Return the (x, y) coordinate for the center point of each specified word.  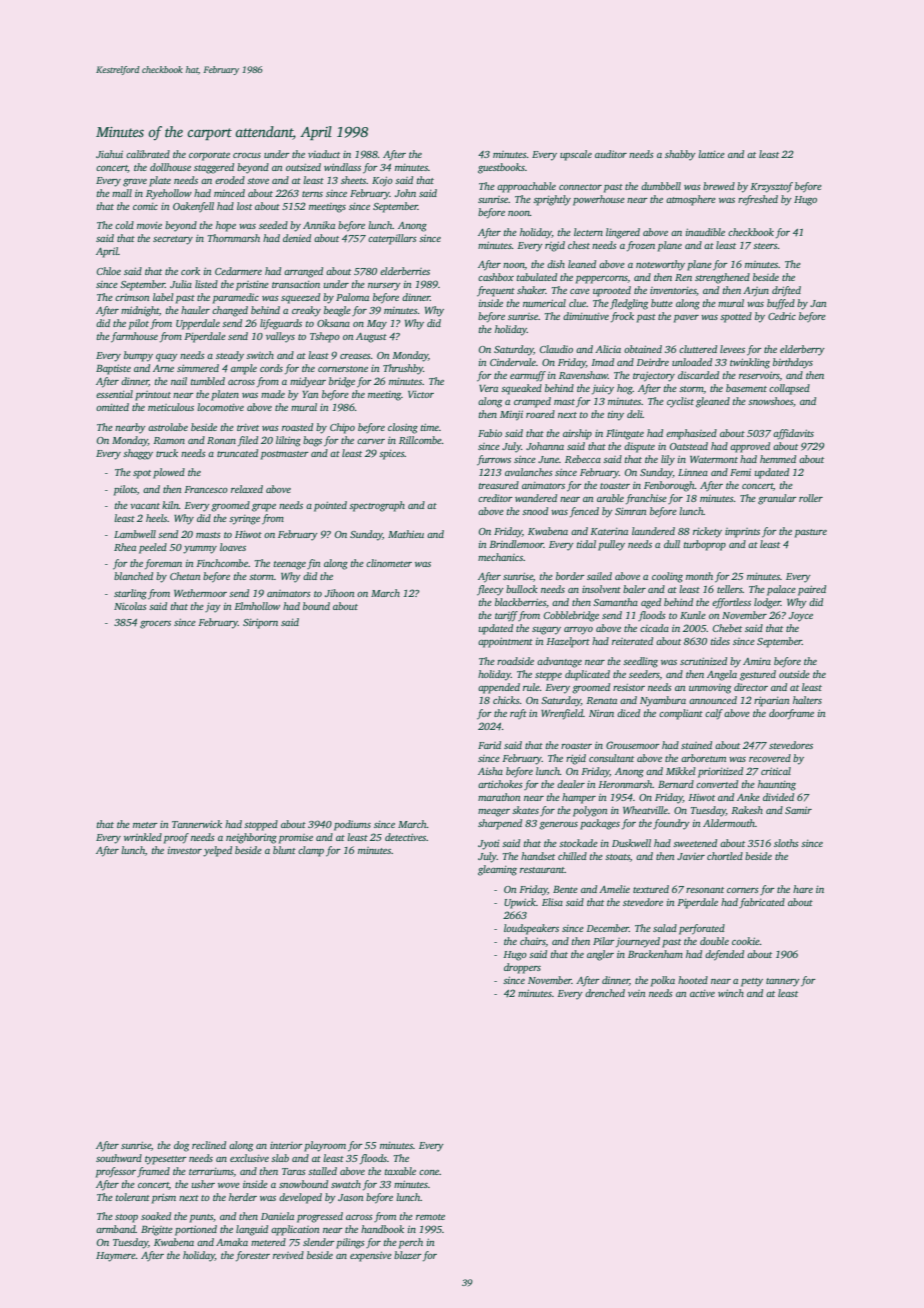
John (405, 193)
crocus (247, 155)
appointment (505, 642)
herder (243, 1197)
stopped (261, 825)
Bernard (676, 784)
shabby (680, 155)
